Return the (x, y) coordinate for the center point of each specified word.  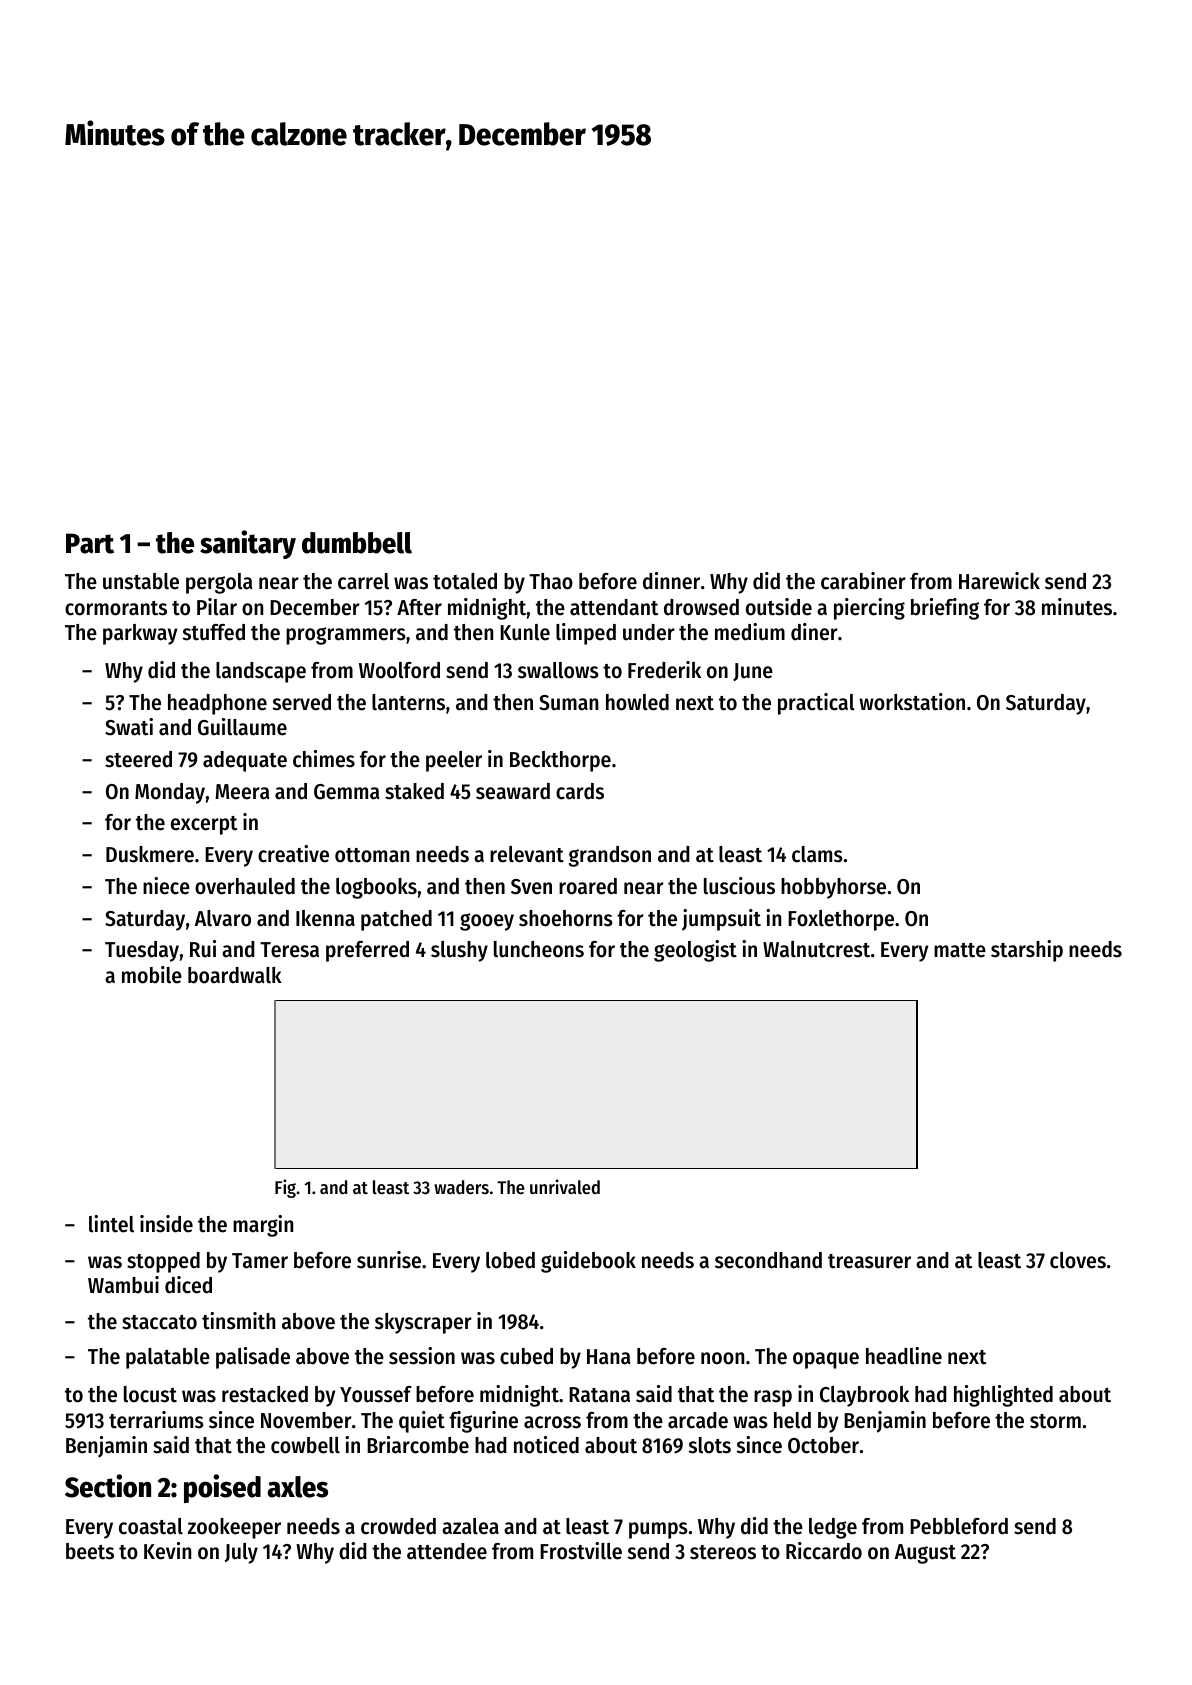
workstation (912, 702)
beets (90, 1551)
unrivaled (565, 1186)
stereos (723, 1552)
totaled (465, 581)
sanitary (248, 544)
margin (263, 1226)
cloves (1078, 1260)
